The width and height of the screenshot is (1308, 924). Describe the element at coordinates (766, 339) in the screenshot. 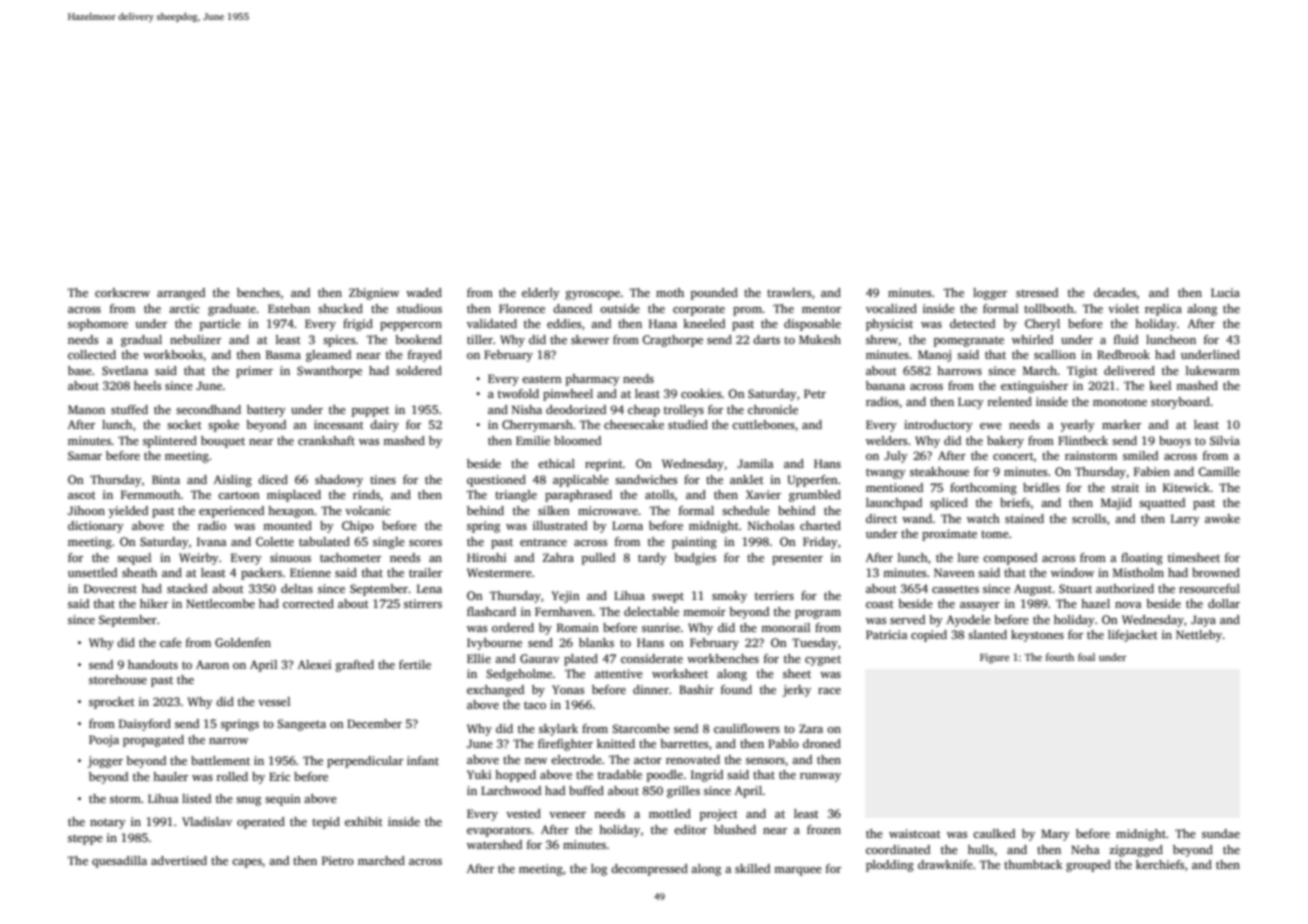

I see `darts` at that location.
